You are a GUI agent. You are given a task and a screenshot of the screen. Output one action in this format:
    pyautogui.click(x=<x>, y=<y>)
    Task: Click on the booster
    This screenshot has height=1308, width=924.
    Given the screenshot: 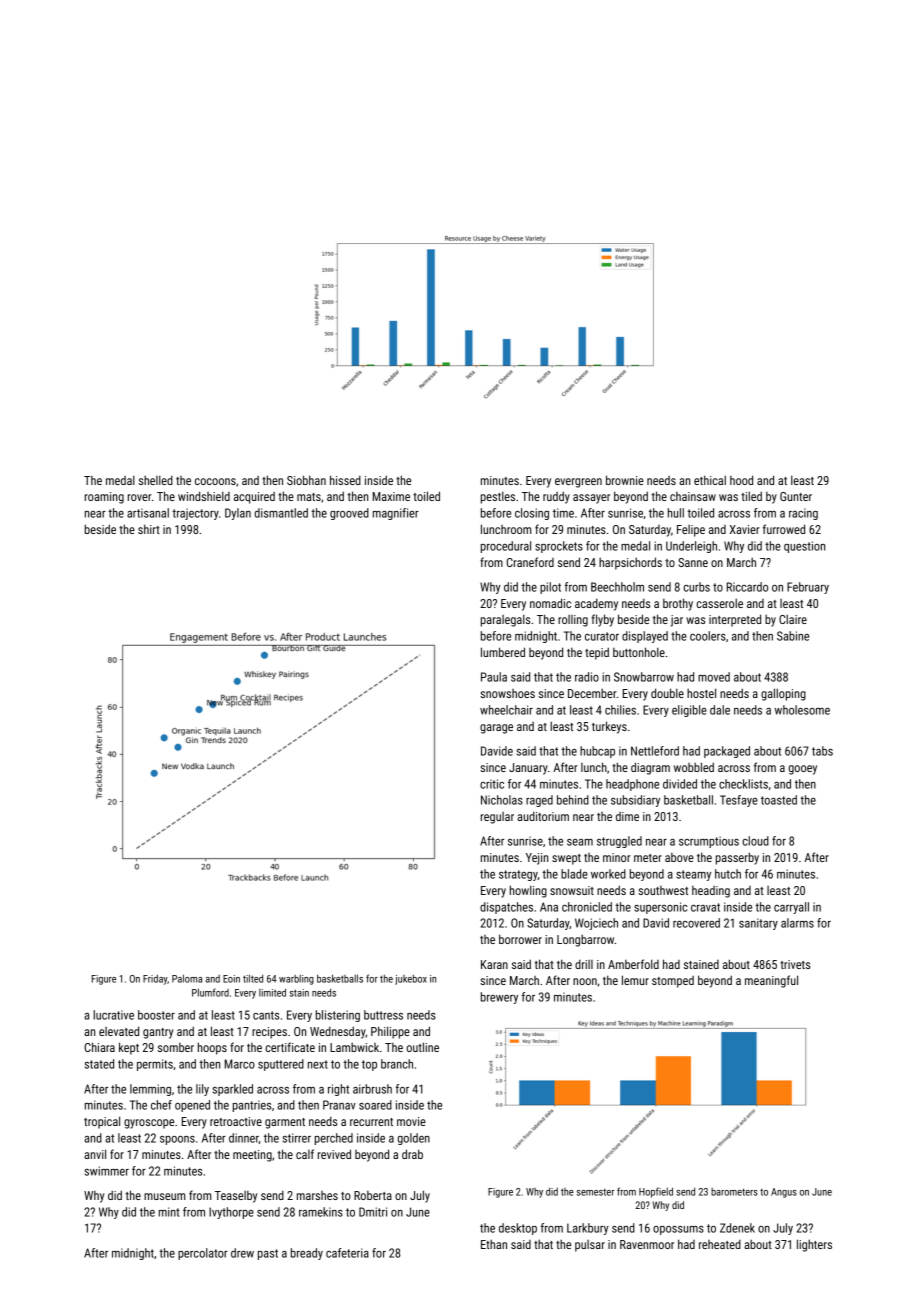 What is the action you would take?
    pyautogui.click(x=156, y=1015)
